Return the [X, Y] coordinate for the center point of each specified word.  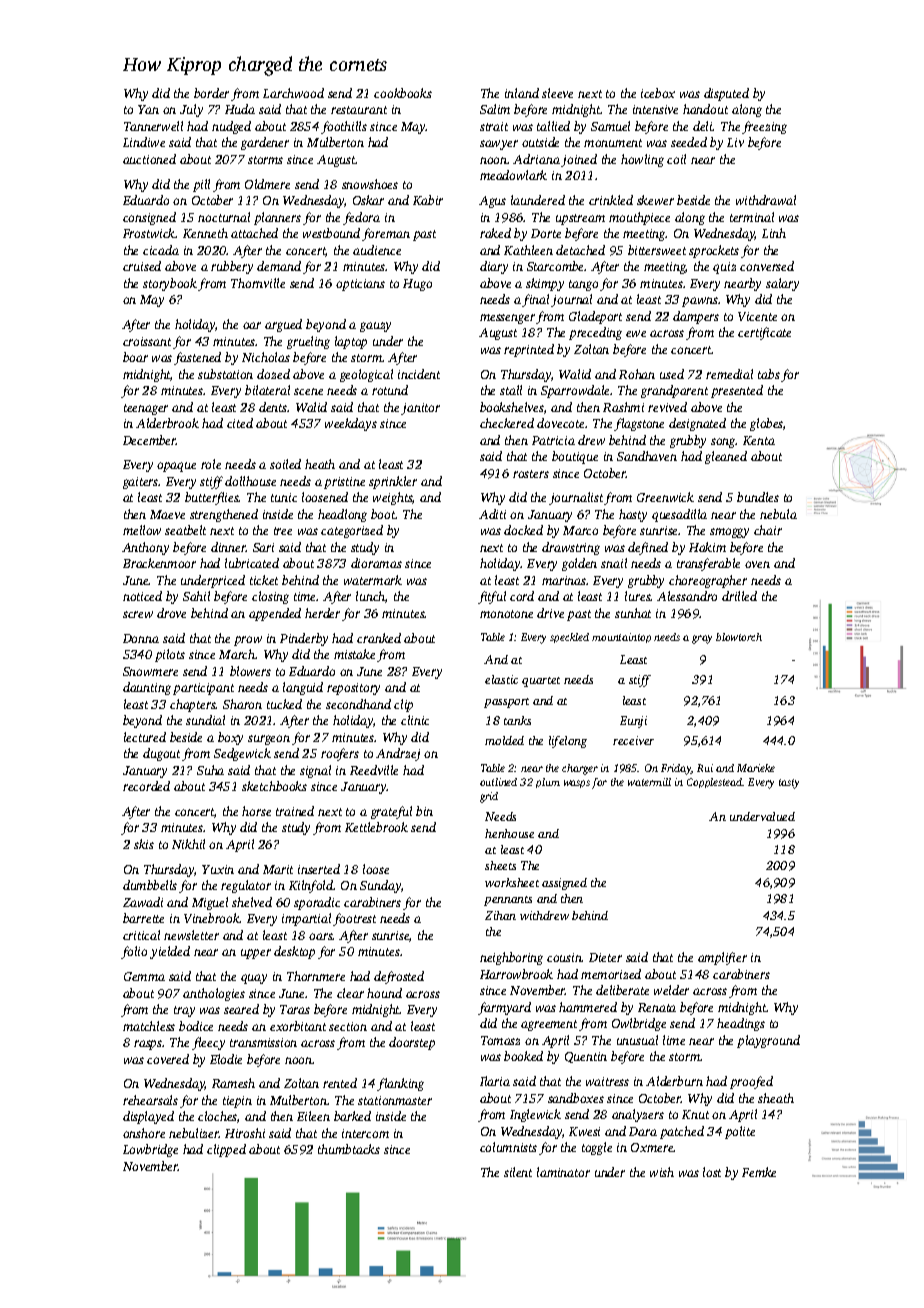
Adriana [536, 159]
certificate [764, 333]
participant [203, 689]
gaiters [141, 483]
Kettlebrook [376, 827]
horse [256, 811]
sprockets [714, 251]
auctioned [149, 159]
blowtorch [739, 637]
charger [580, 769]
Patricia [553, 440]
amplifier [722, 958]
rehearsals [150, 1100]
